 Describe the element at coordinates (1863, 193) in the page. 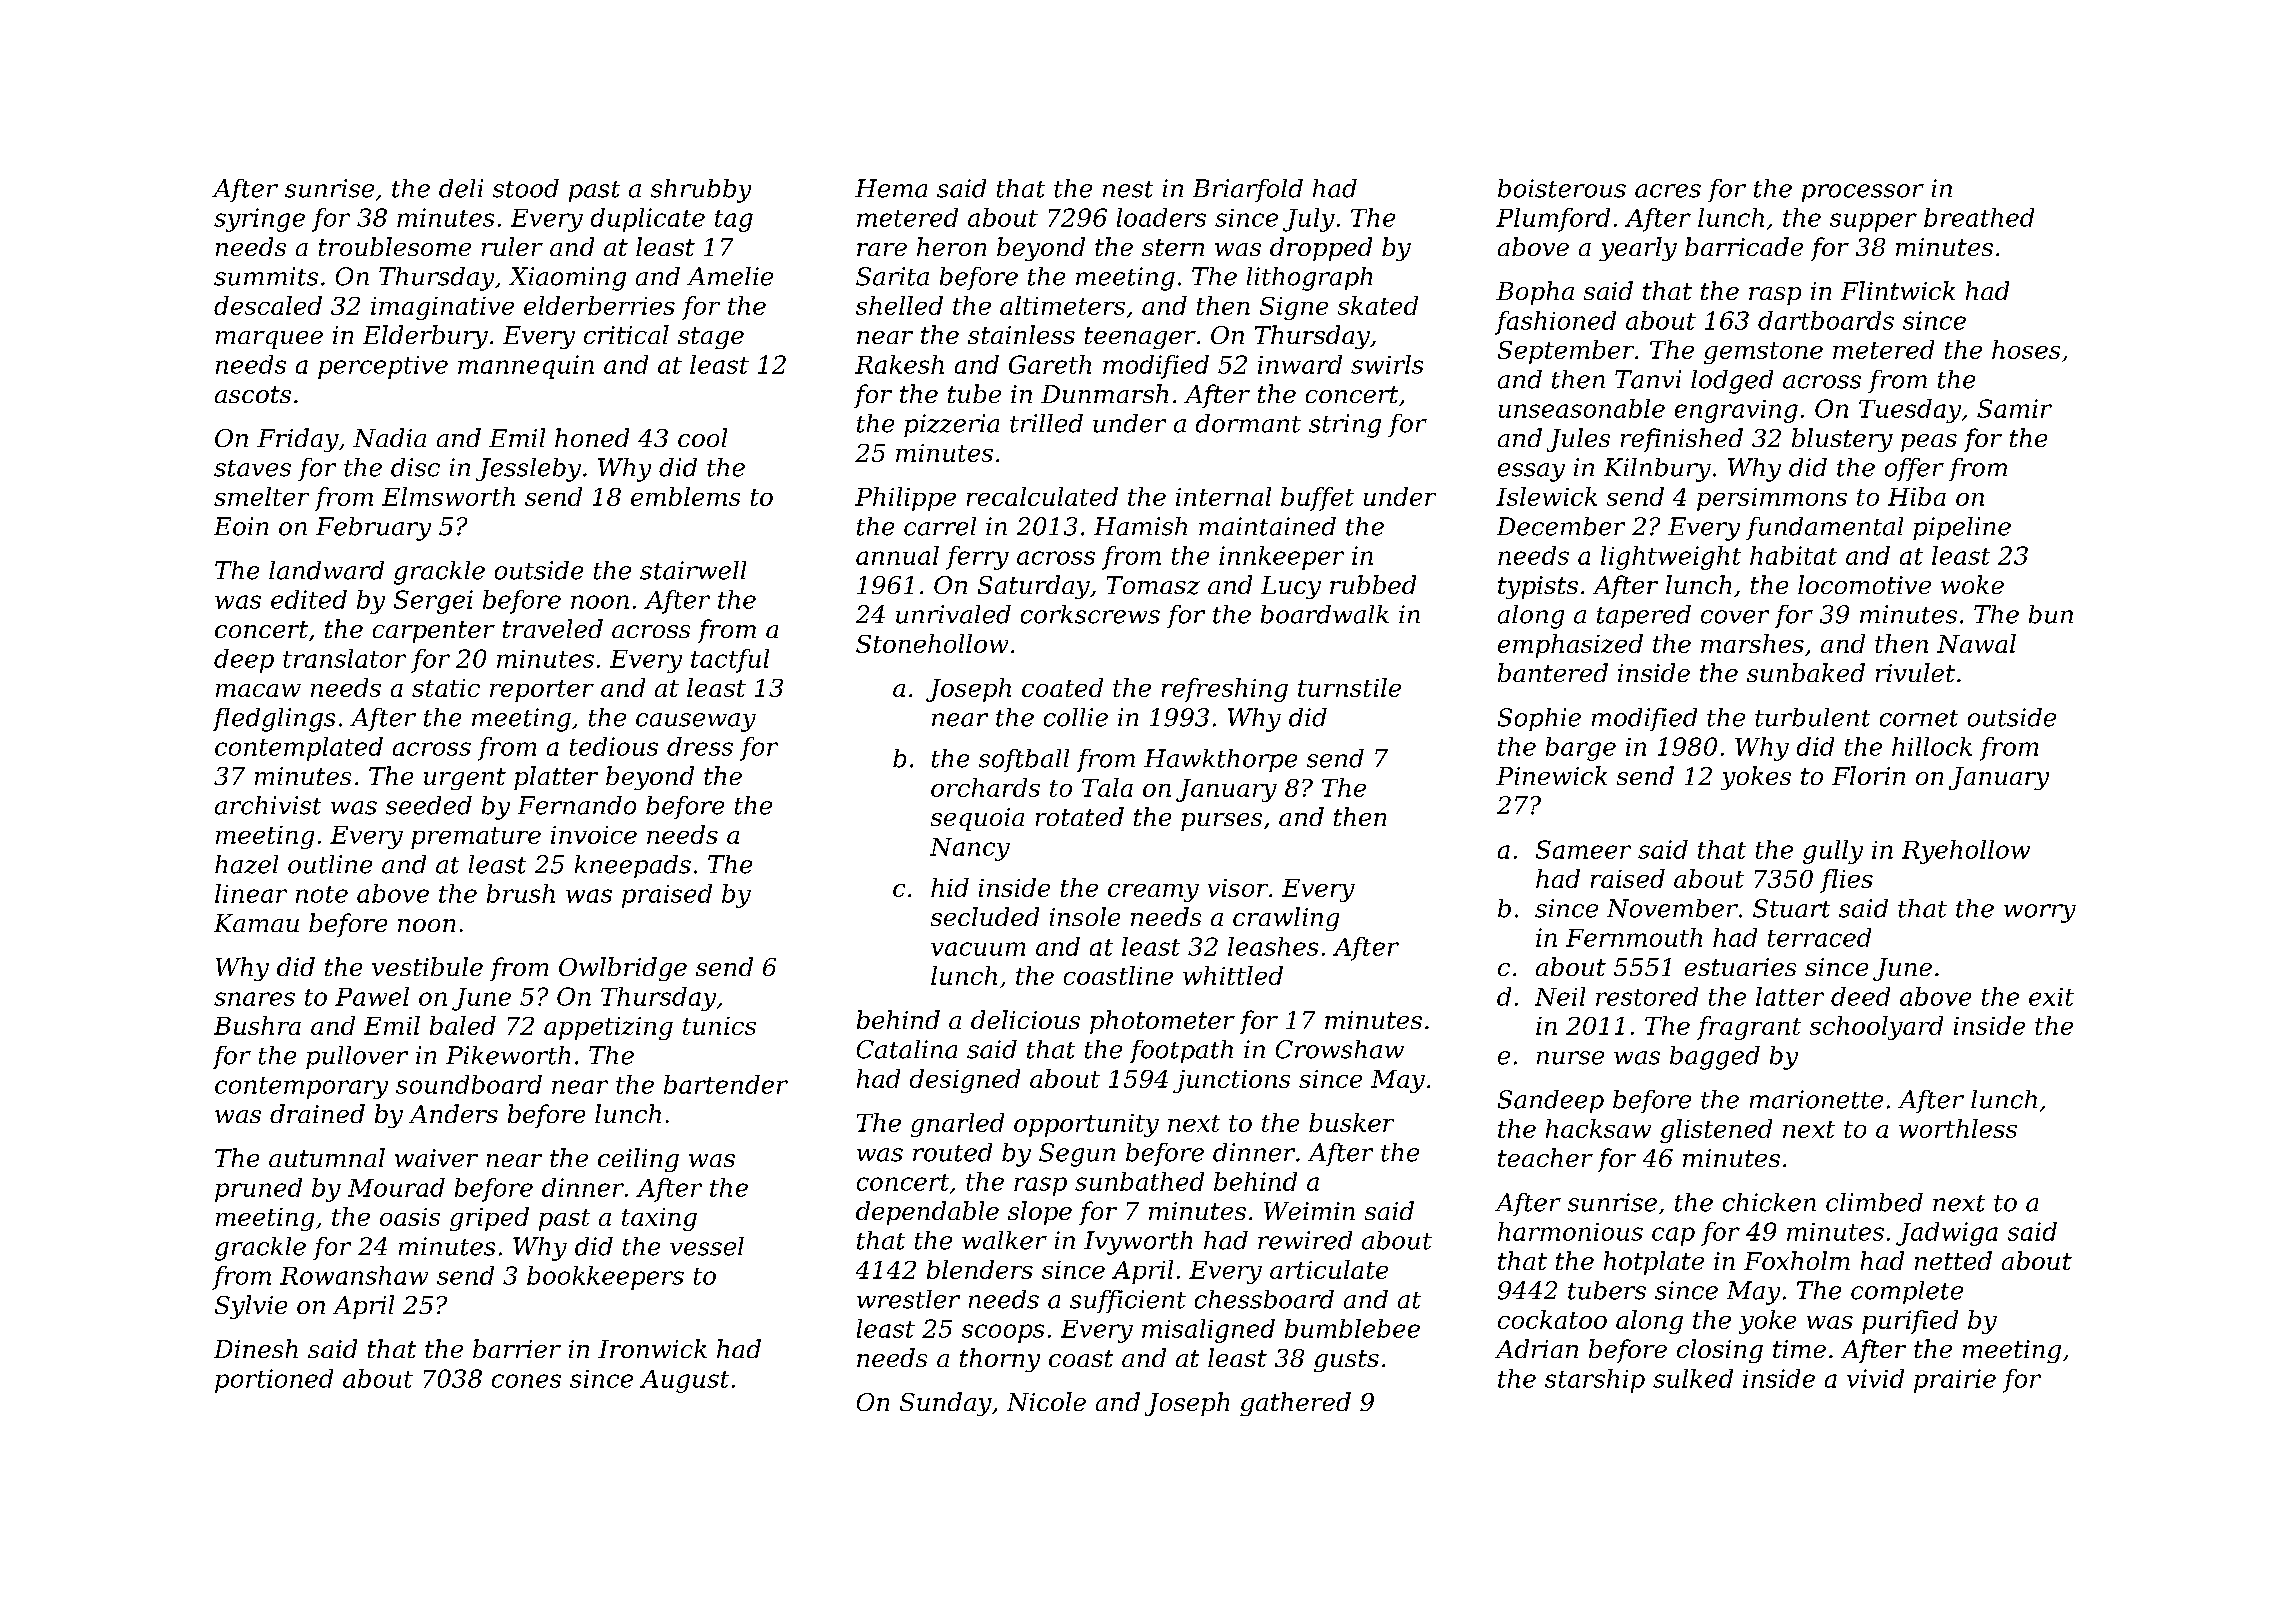

I see `processor` at that location.
